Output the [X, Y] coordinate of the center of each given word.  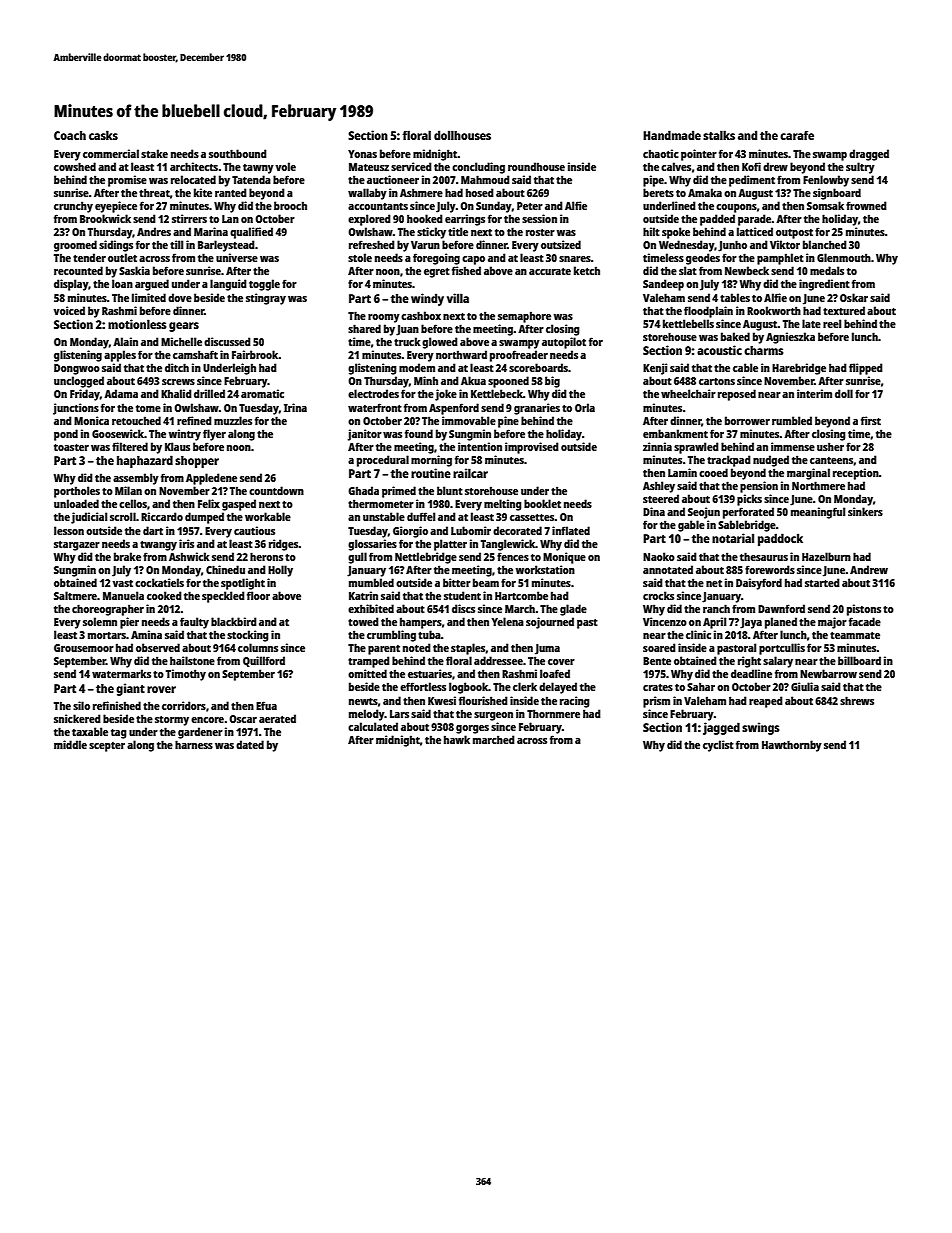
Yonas [362, 154]
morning [431, 461]
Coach [70, 135]
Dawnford [781, 608]
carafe [797, 135]
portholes [77, 492]
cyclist [718, 746]
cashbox [421, 315]
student [462, 595]
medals [827, 270]
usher [830, 446]
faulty [194, 623]
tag [119, 734]
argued [152, 285]
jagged [721, 728]
